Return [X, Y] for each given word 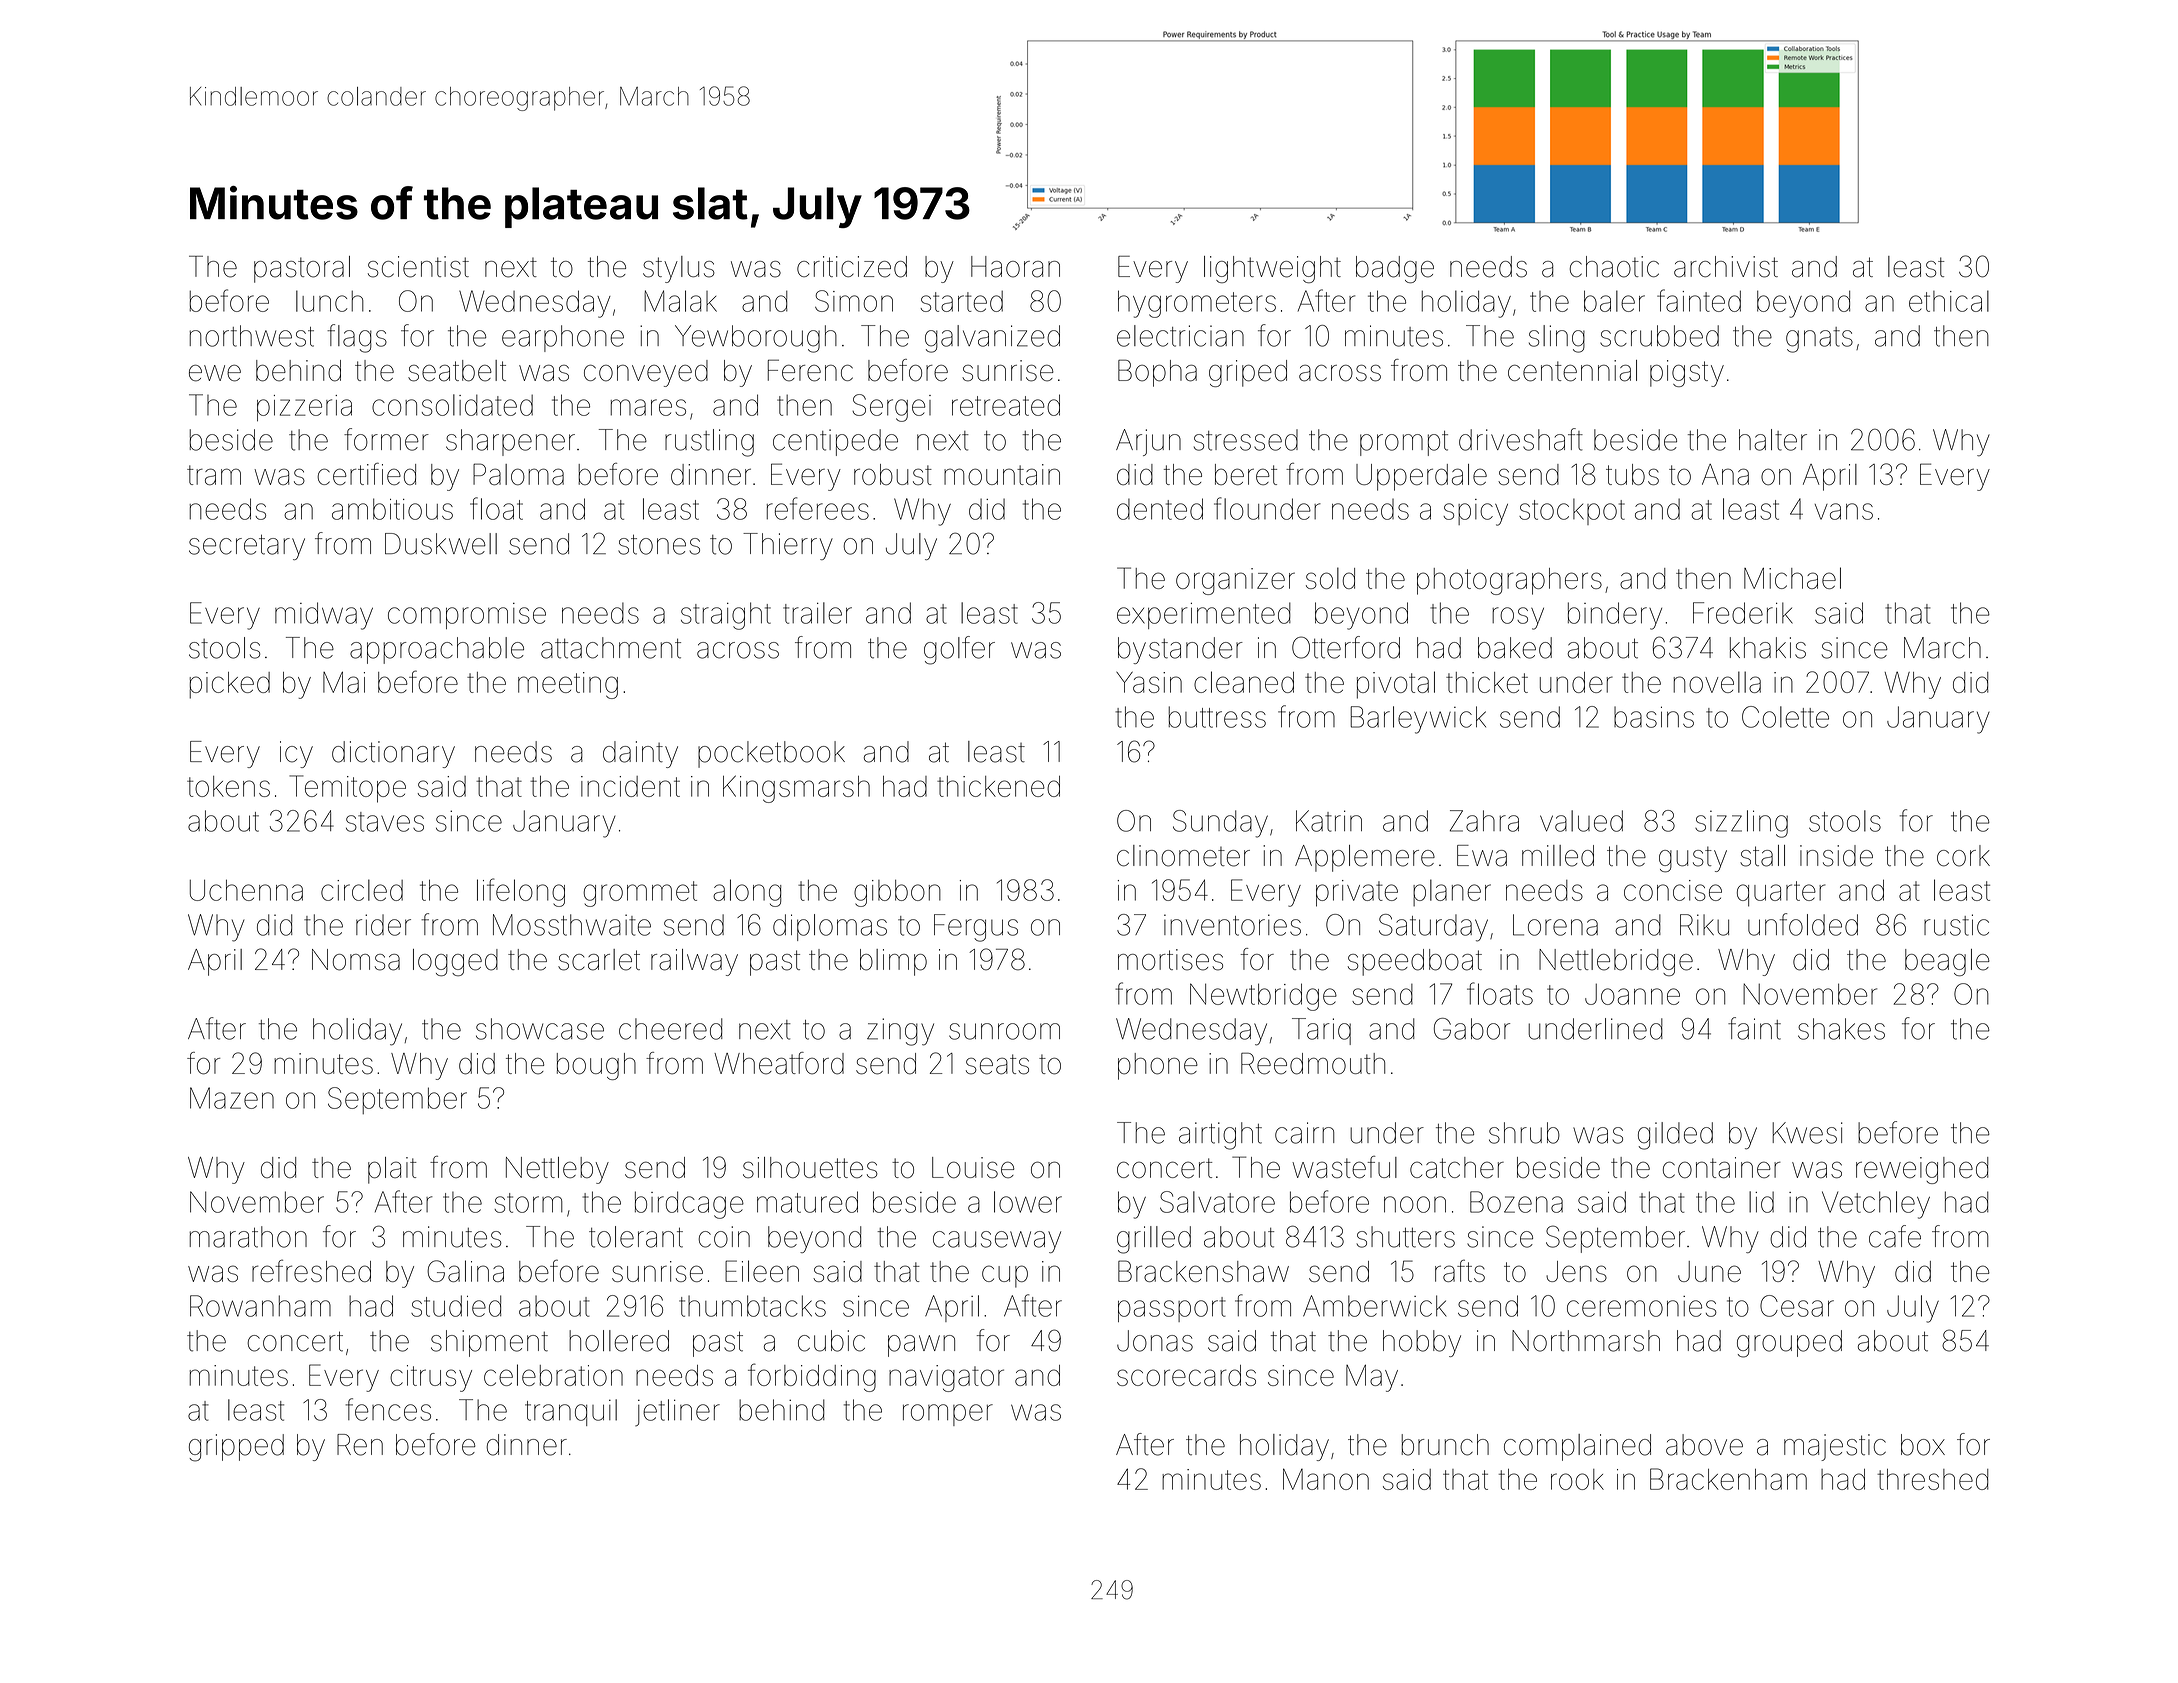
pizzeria [304, 408]
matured [807, 1202]
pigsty [1687, 373]
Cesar [1797, 1306]
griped [1248, 373]
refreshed [311, 1270]
